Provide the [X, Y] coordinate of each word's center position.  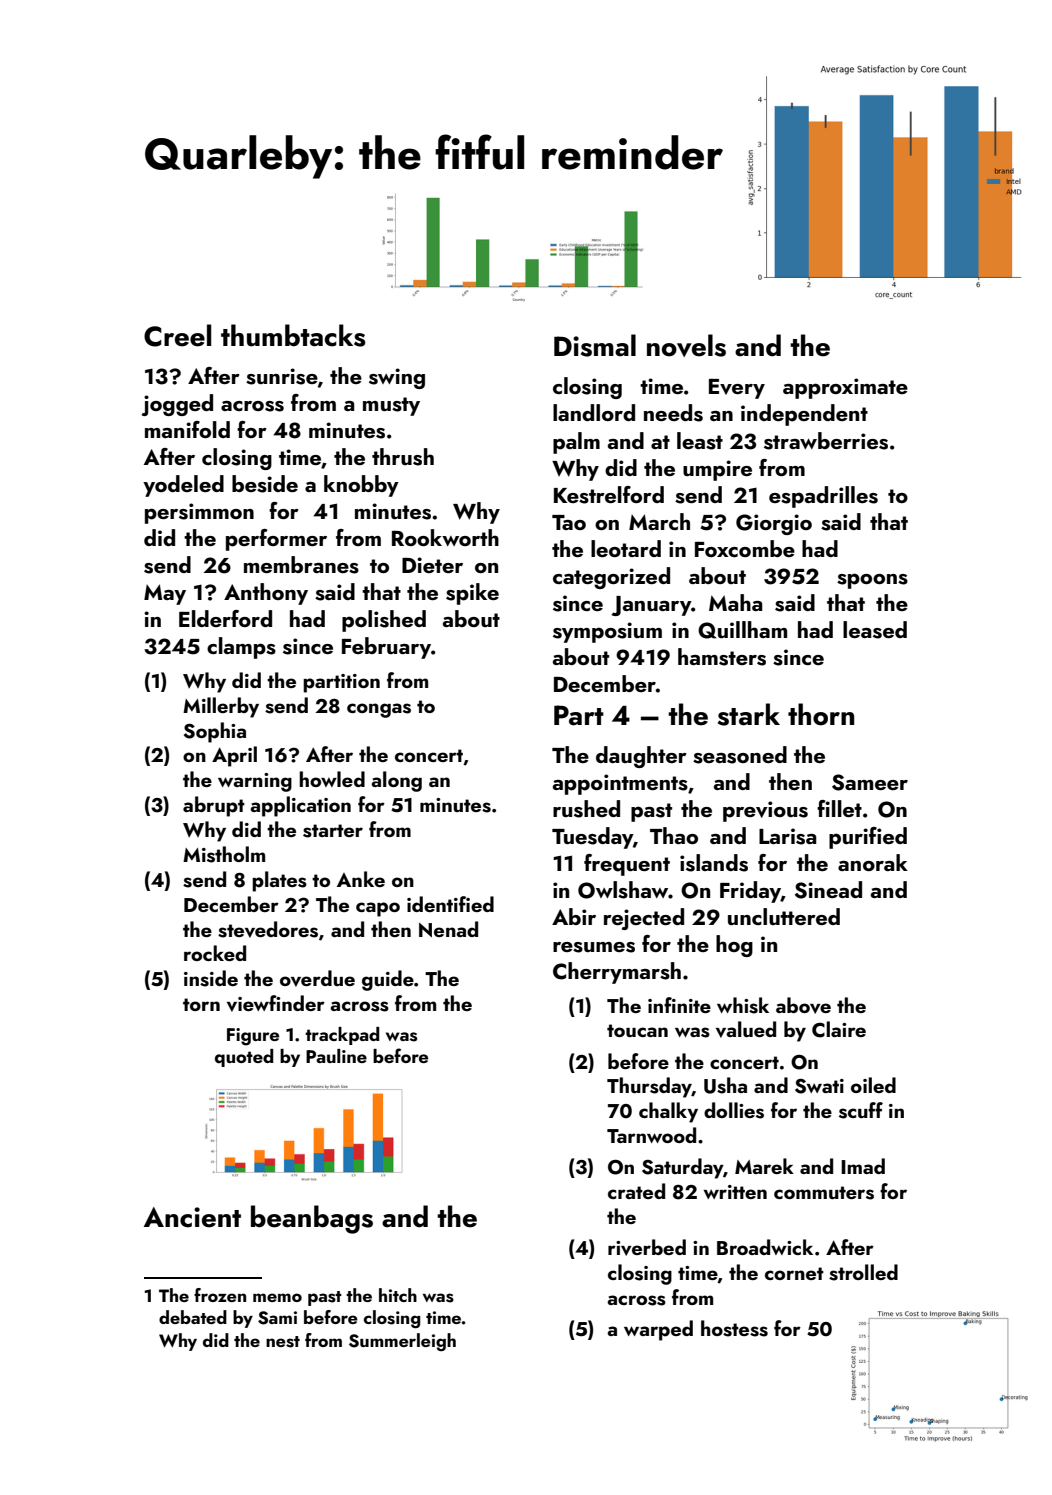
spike [472, 594]
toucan [637, 1030]
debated [193, 1317]
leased [875, 630]
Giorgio [774, 524]
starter [333, 831]
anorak [873, 862]
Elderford [225, 618]
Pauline [336, 1056]
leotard [626, 548]
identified [450, 904]
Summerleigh [402, 1342]
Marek [764, 1166]
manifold [187, 429]
